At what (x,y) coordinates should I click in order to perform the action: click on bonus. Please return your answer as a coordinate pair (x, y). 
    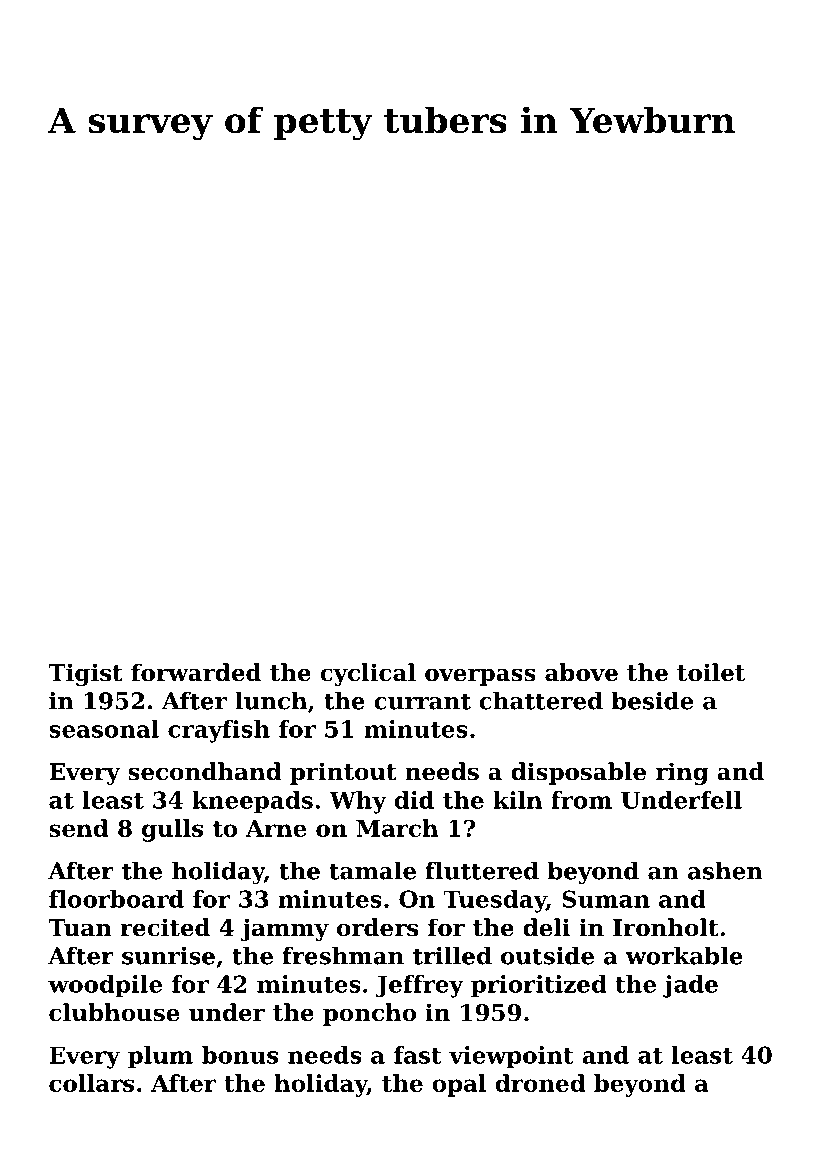
    Looking at the image, I should click on (240, 1055).
